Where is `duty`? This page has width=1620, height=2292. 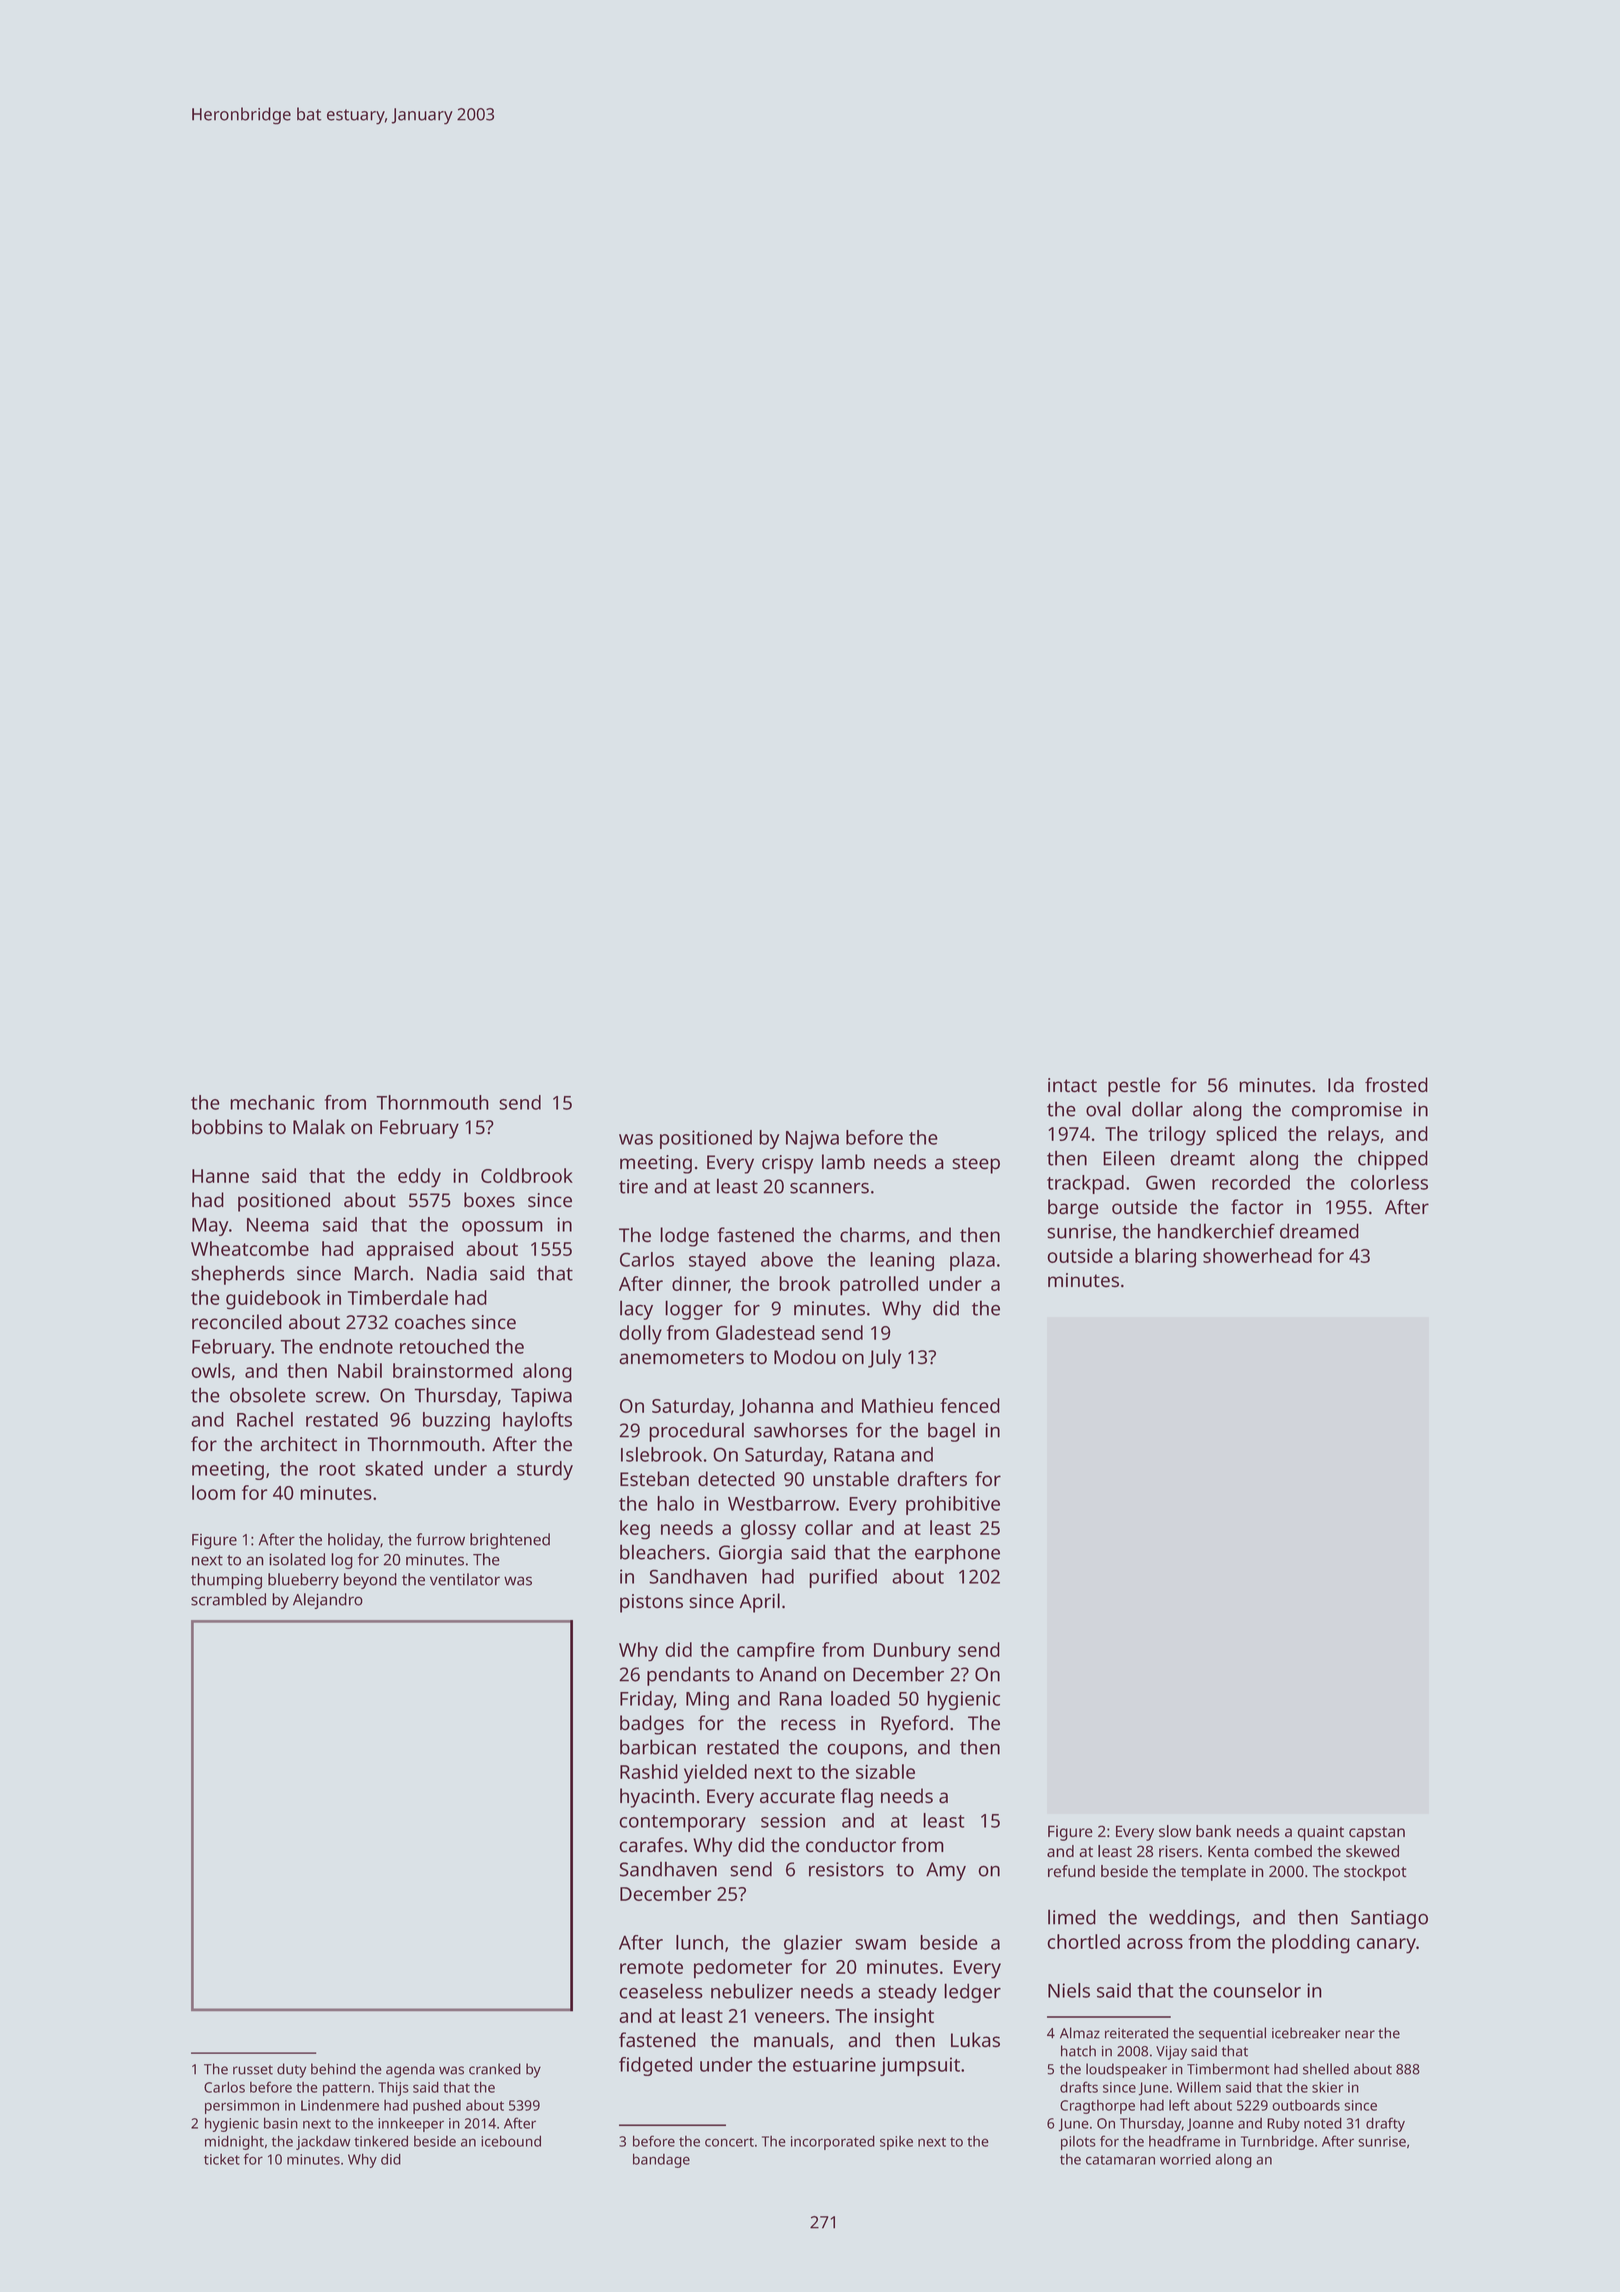
duty is located at coordinates (291, 2070).
